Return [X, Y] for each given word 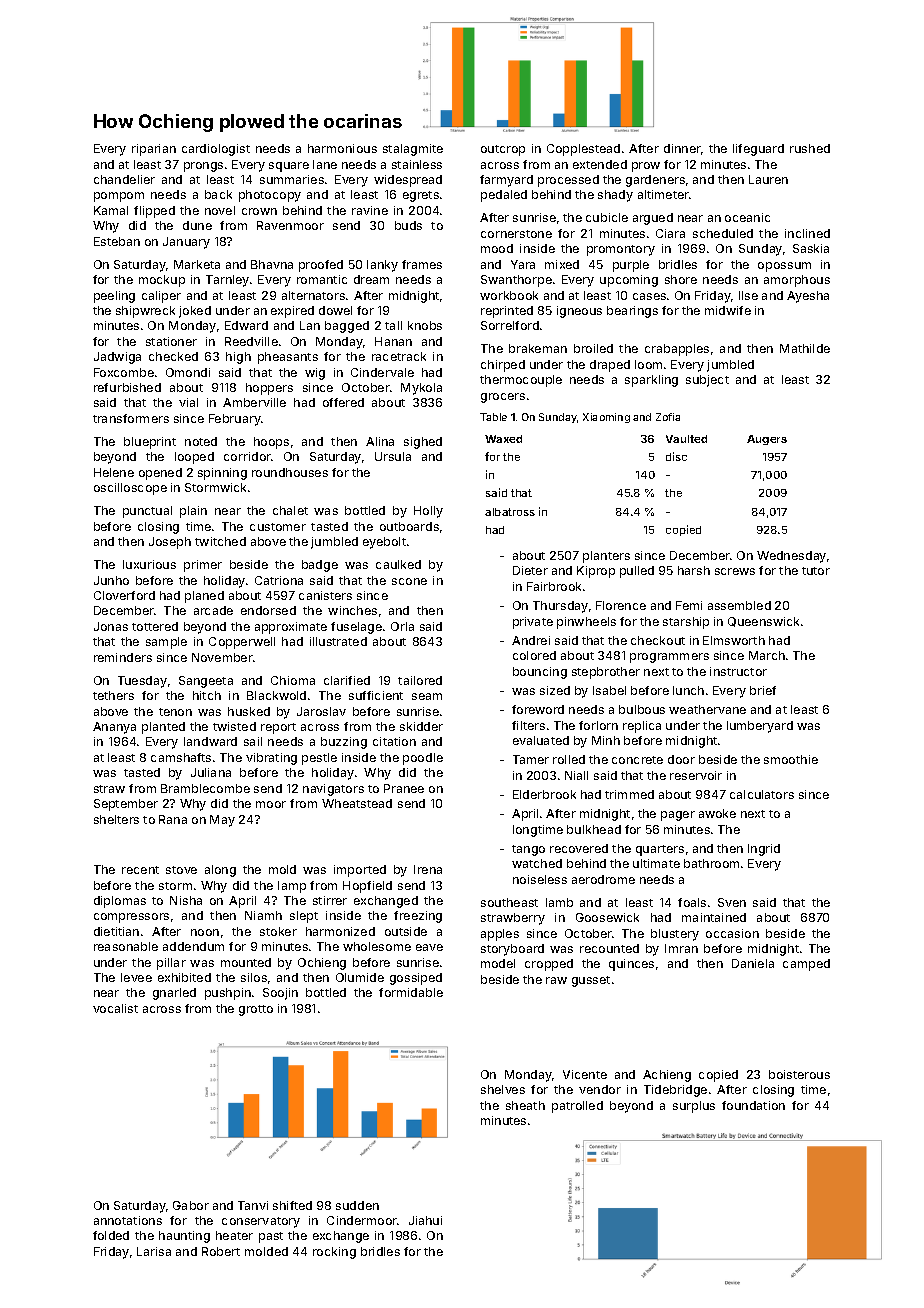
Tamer [531, 759]
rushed [810, 148]
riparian [154, 150]
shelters [116, 819]
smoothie [791, 759]
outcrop [503, 150]
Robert [221, 1251]
